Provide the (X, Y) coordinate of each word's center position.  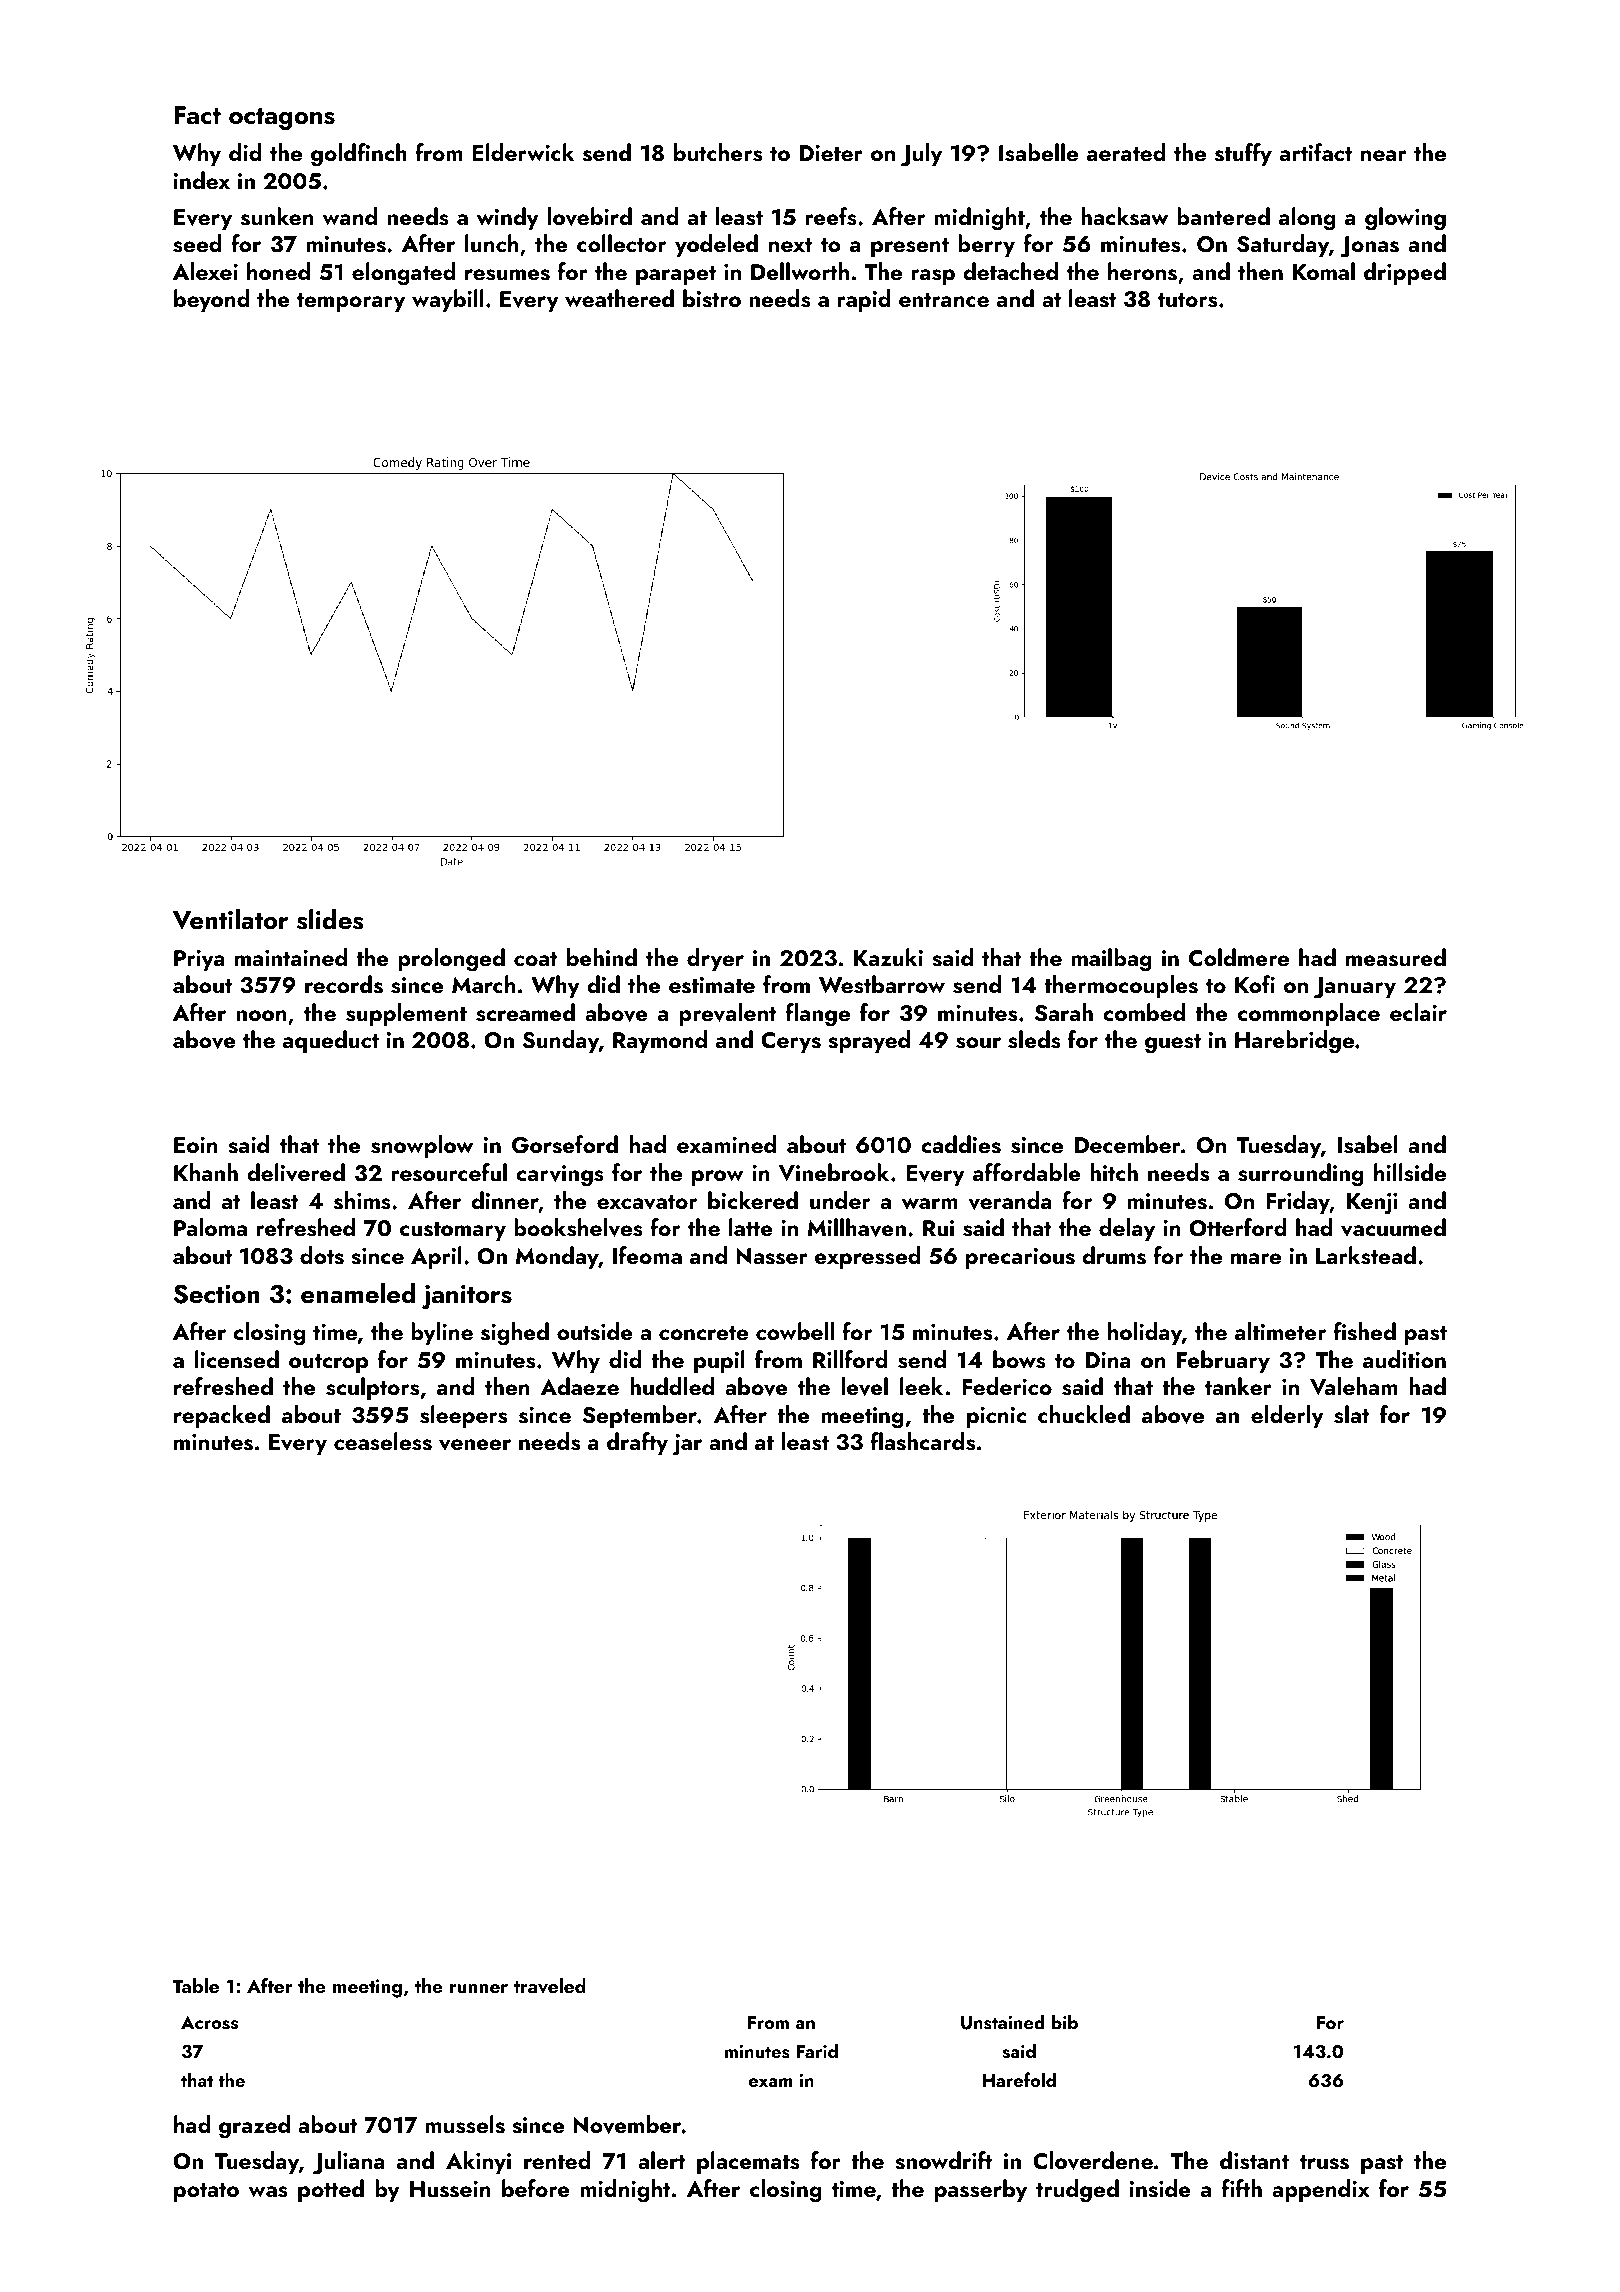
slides (330, 919)
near (1384, 155)
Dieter (831, 153)
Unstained (1003, 2022)
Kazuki (888, 957)
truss (1324, 2162)
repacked (222, 1416)
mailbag (1112, 960)
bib (1065, 2021)
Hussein (450, 2189)
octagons (282, 119)
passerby (981, 2190)
